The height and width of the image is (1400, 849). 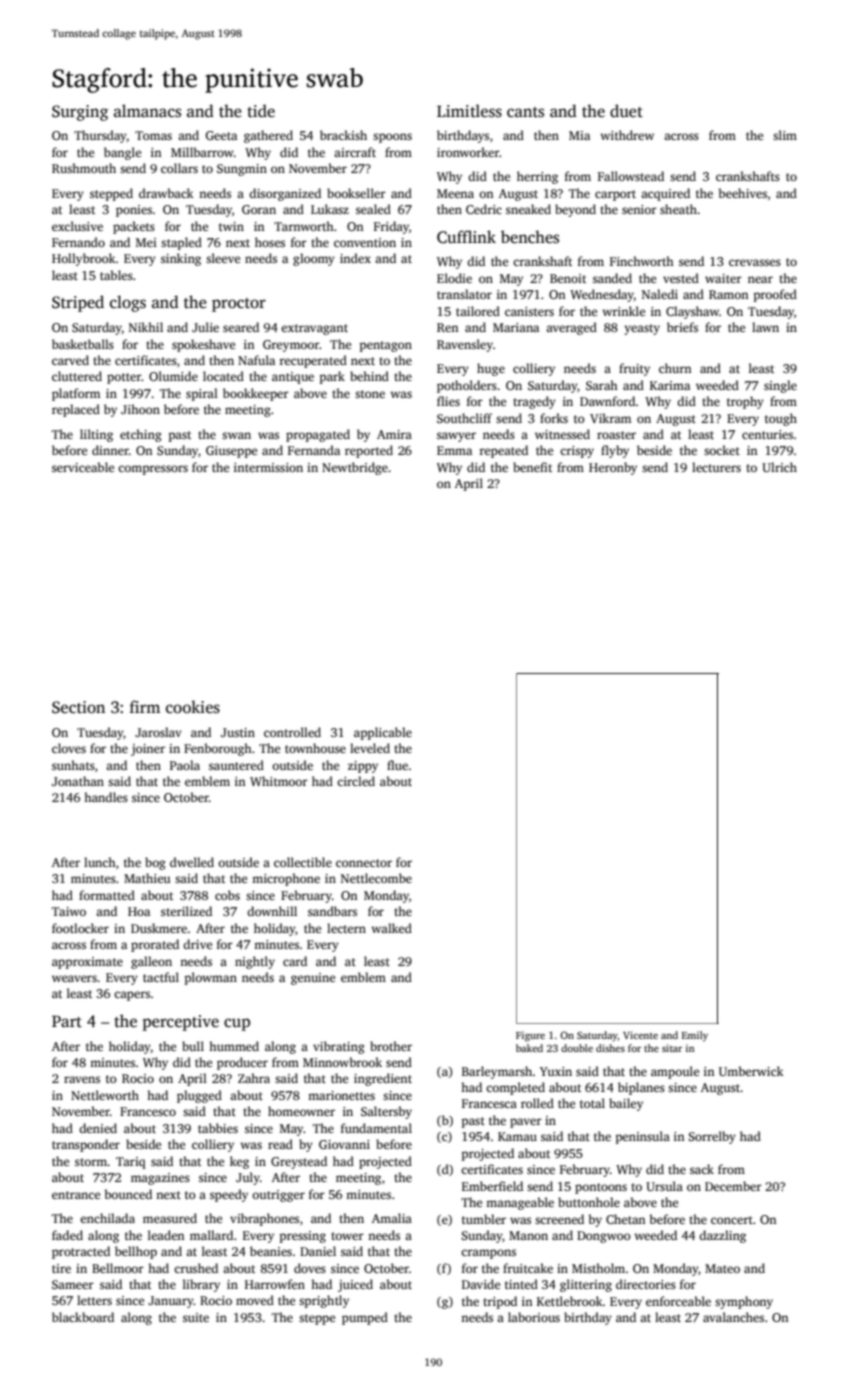 I want to click on lecturers, so click(x=716, y=467).
